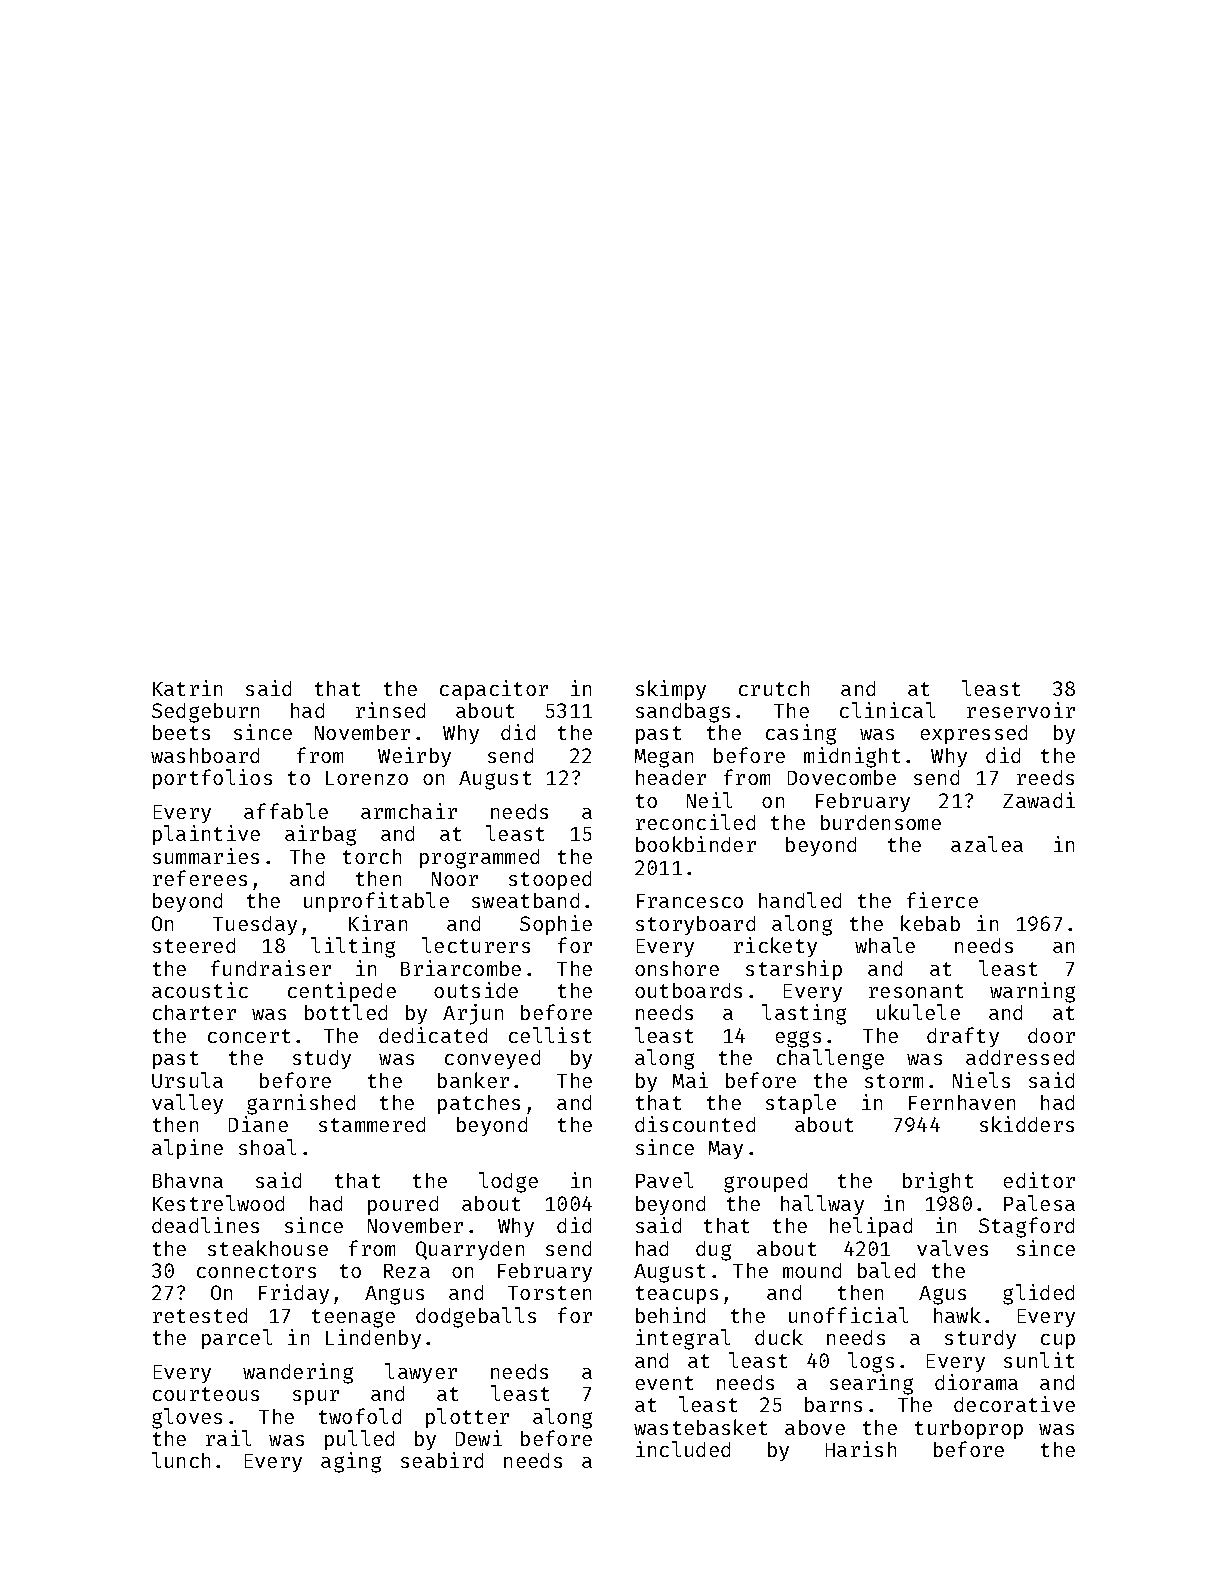  Describe the element at coordinates (871, 1384) in the screenshot. I see `searing` at that location.
